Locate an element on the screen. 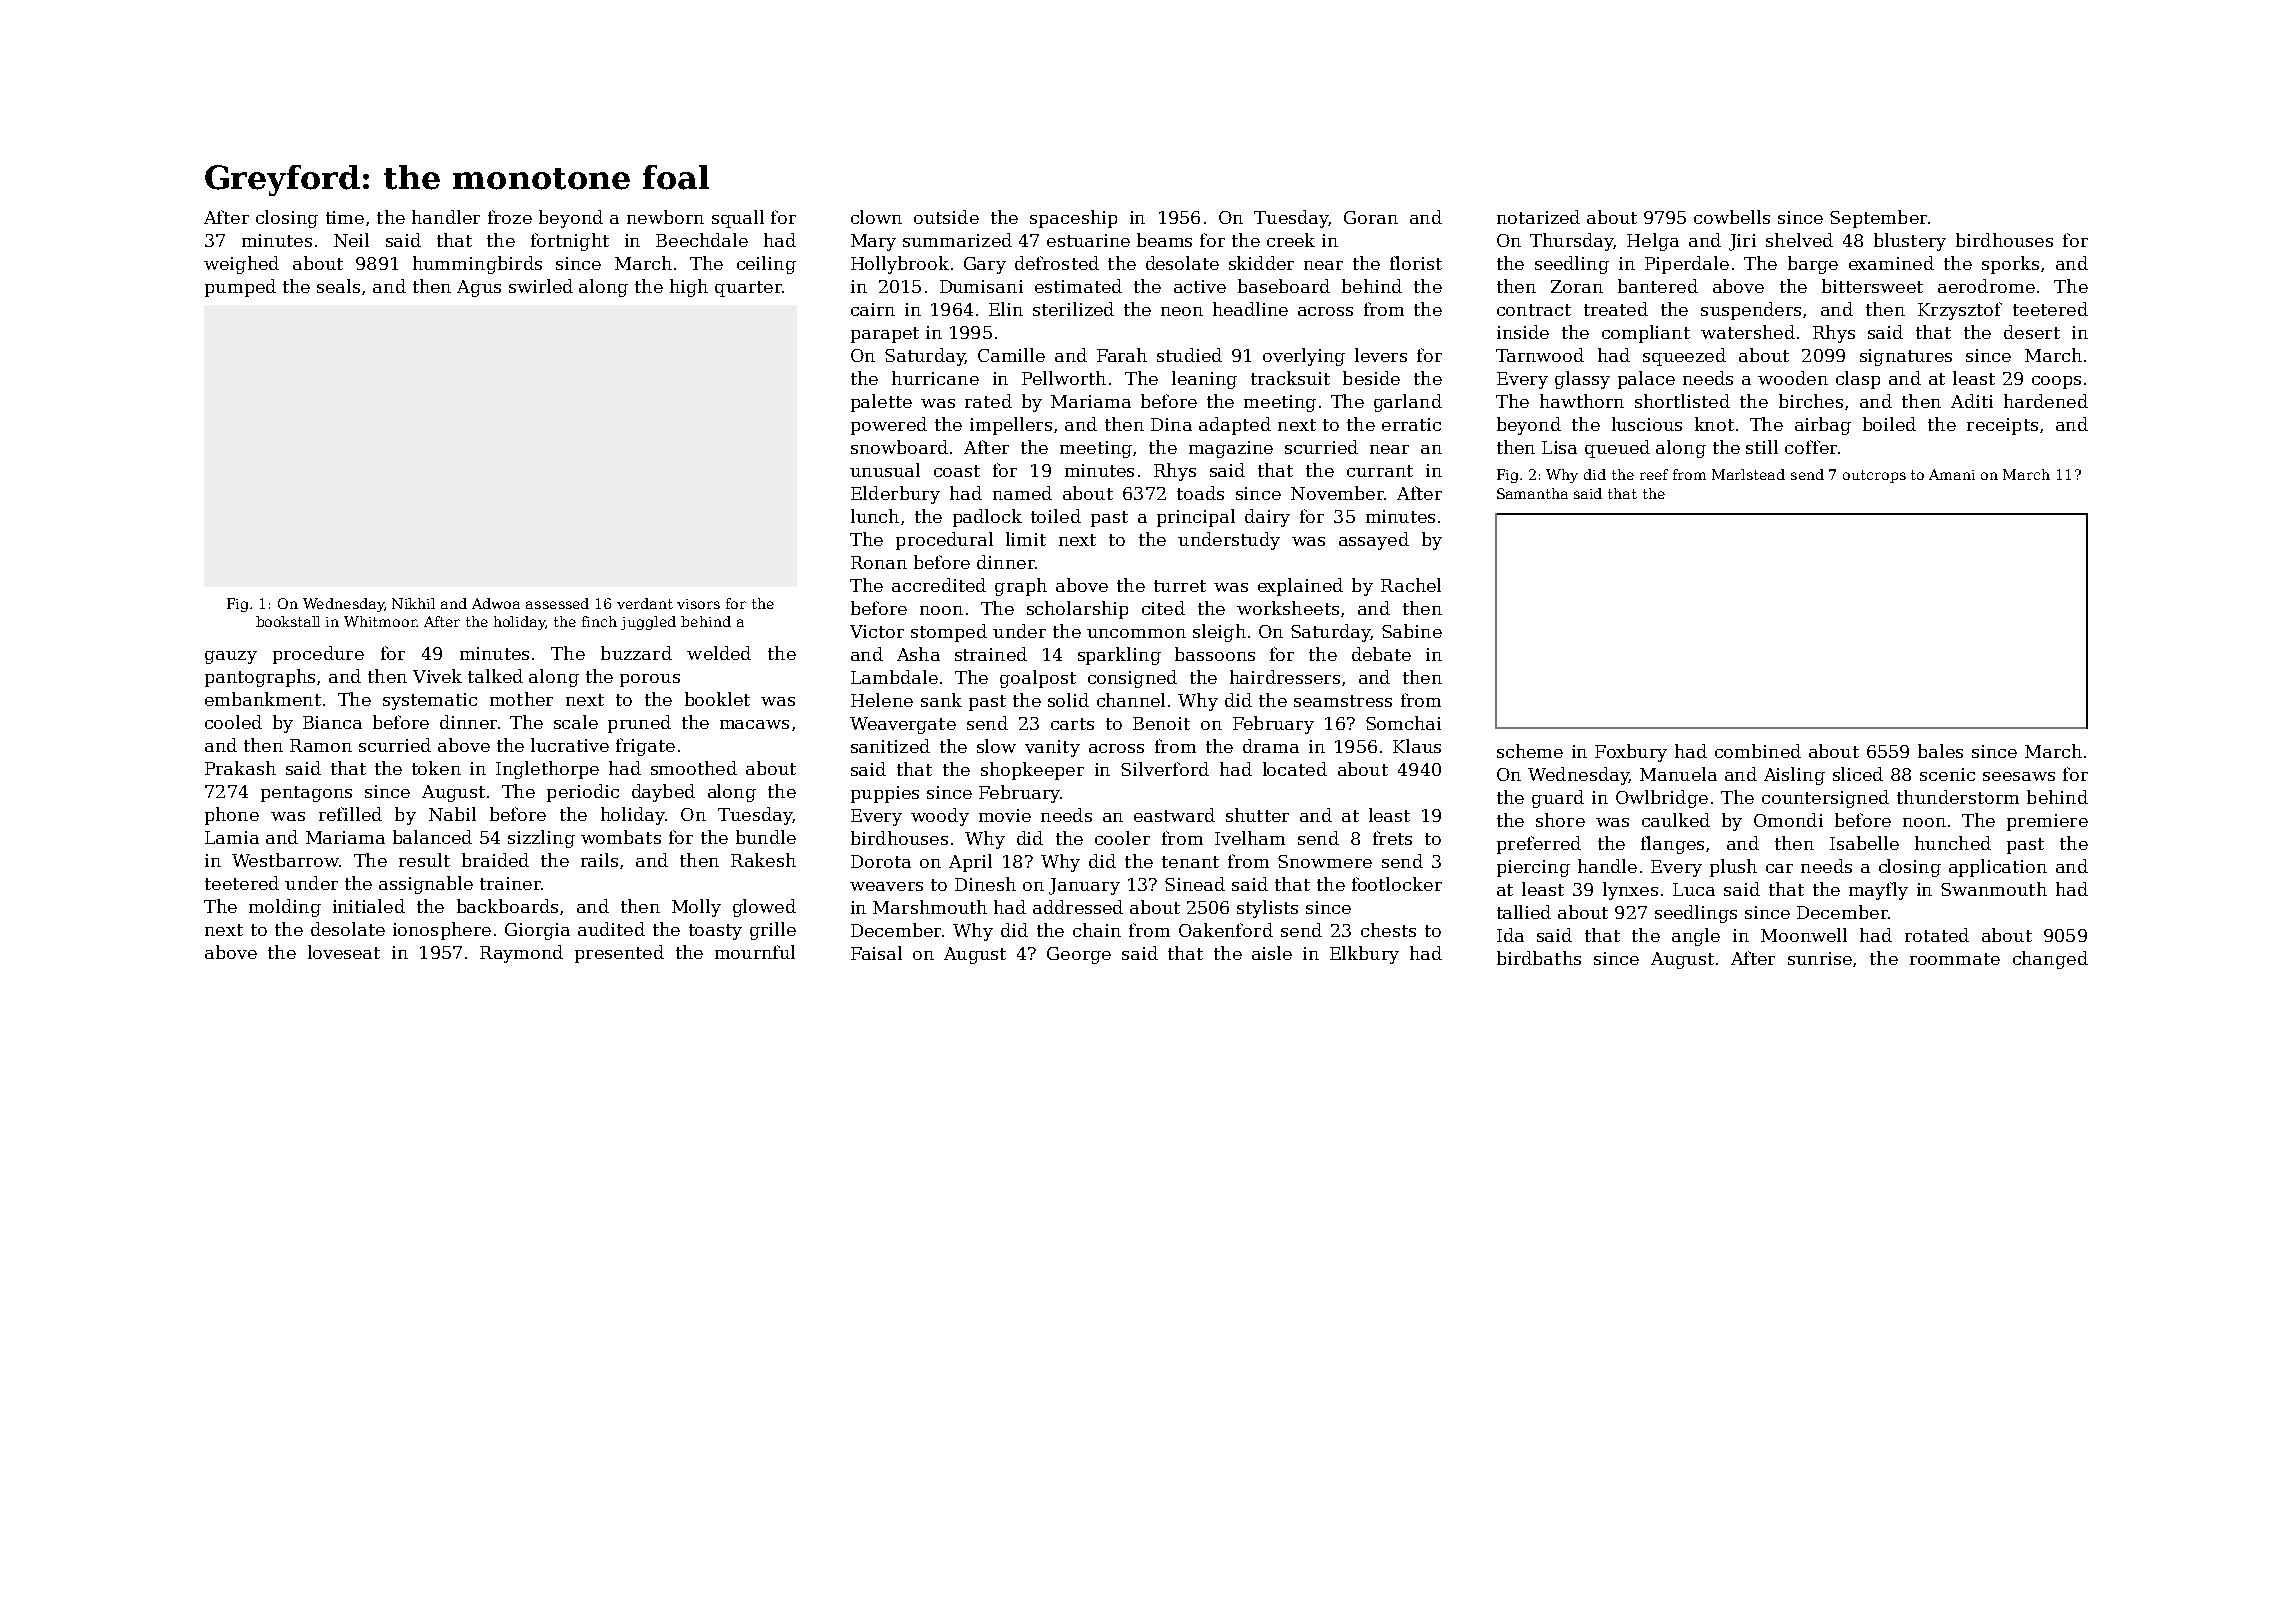  Nikhil is located at coordinates (413, 603).
